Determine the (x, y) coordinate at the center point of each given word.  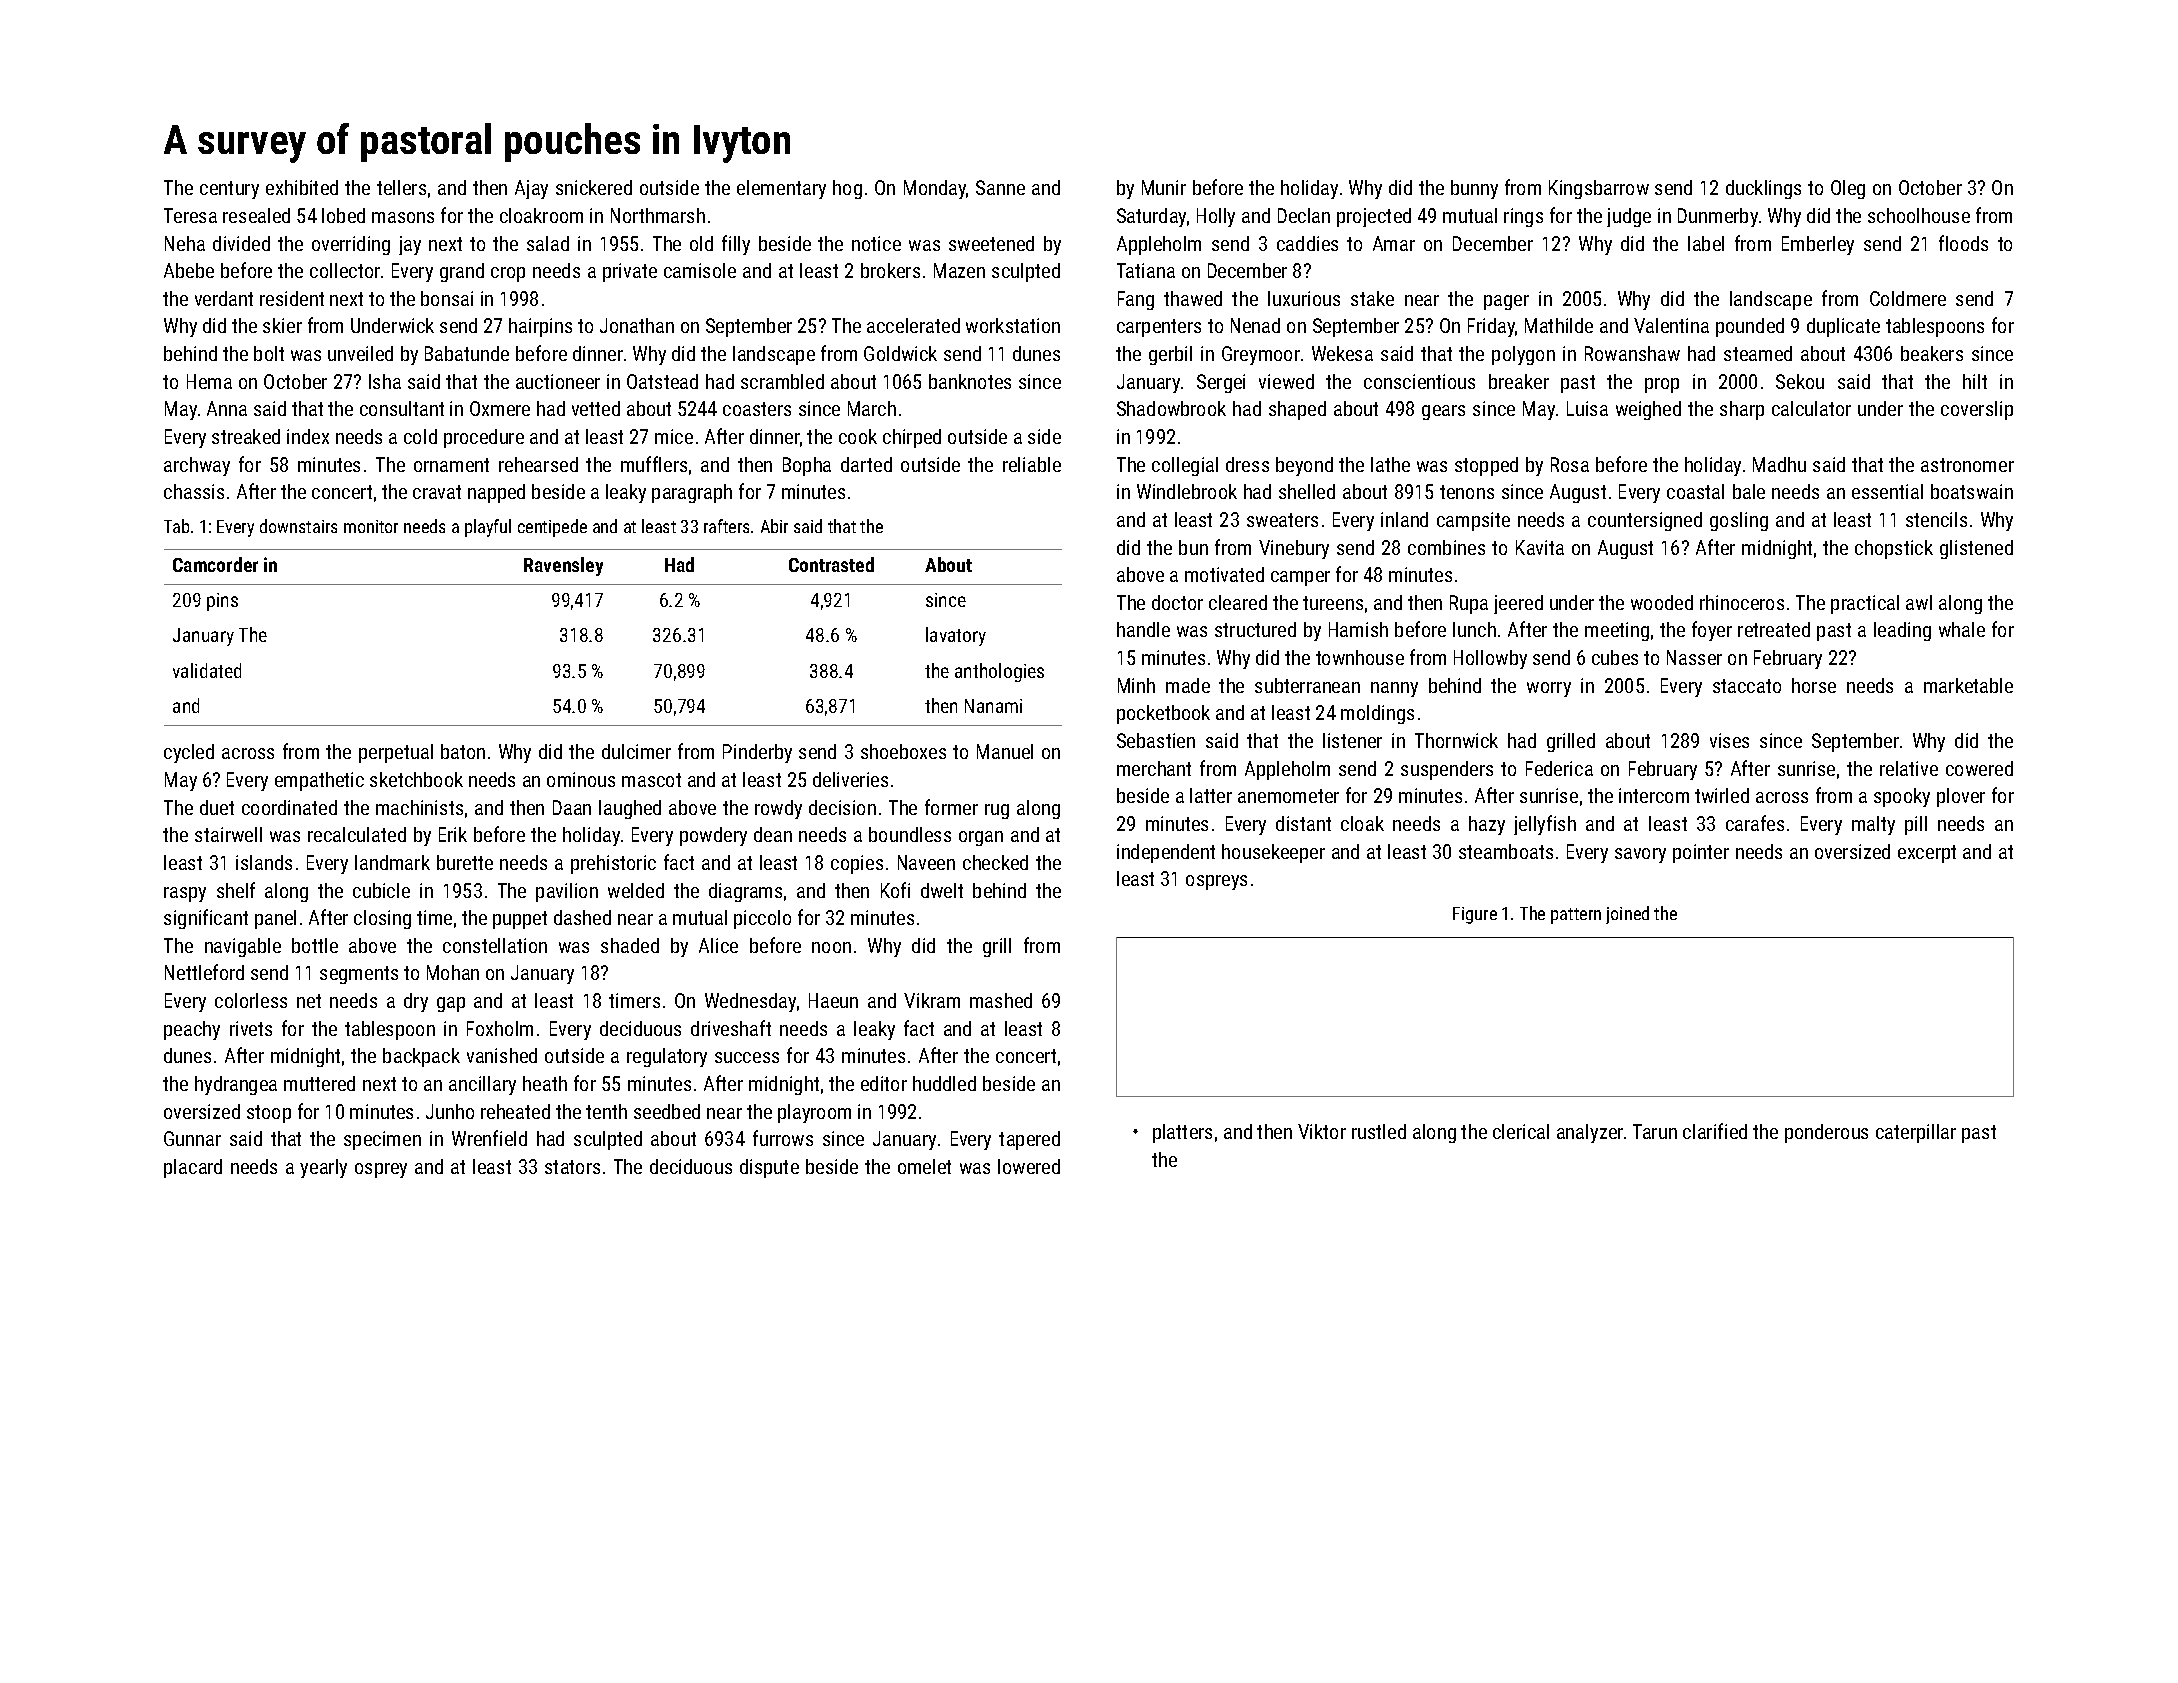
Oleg (1848, 189)
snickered (594, 187)
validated (207, 670)
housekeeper (1273, 853)
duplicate (1843, 327)
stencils (1936, 519)
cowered (1979, 768)
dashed (582, 917)
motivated (1224, 574)
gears (1443, 412)
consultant (402, 408)
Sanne (1000, 187)
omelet (924, 1166)
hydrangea (236, 1085)
